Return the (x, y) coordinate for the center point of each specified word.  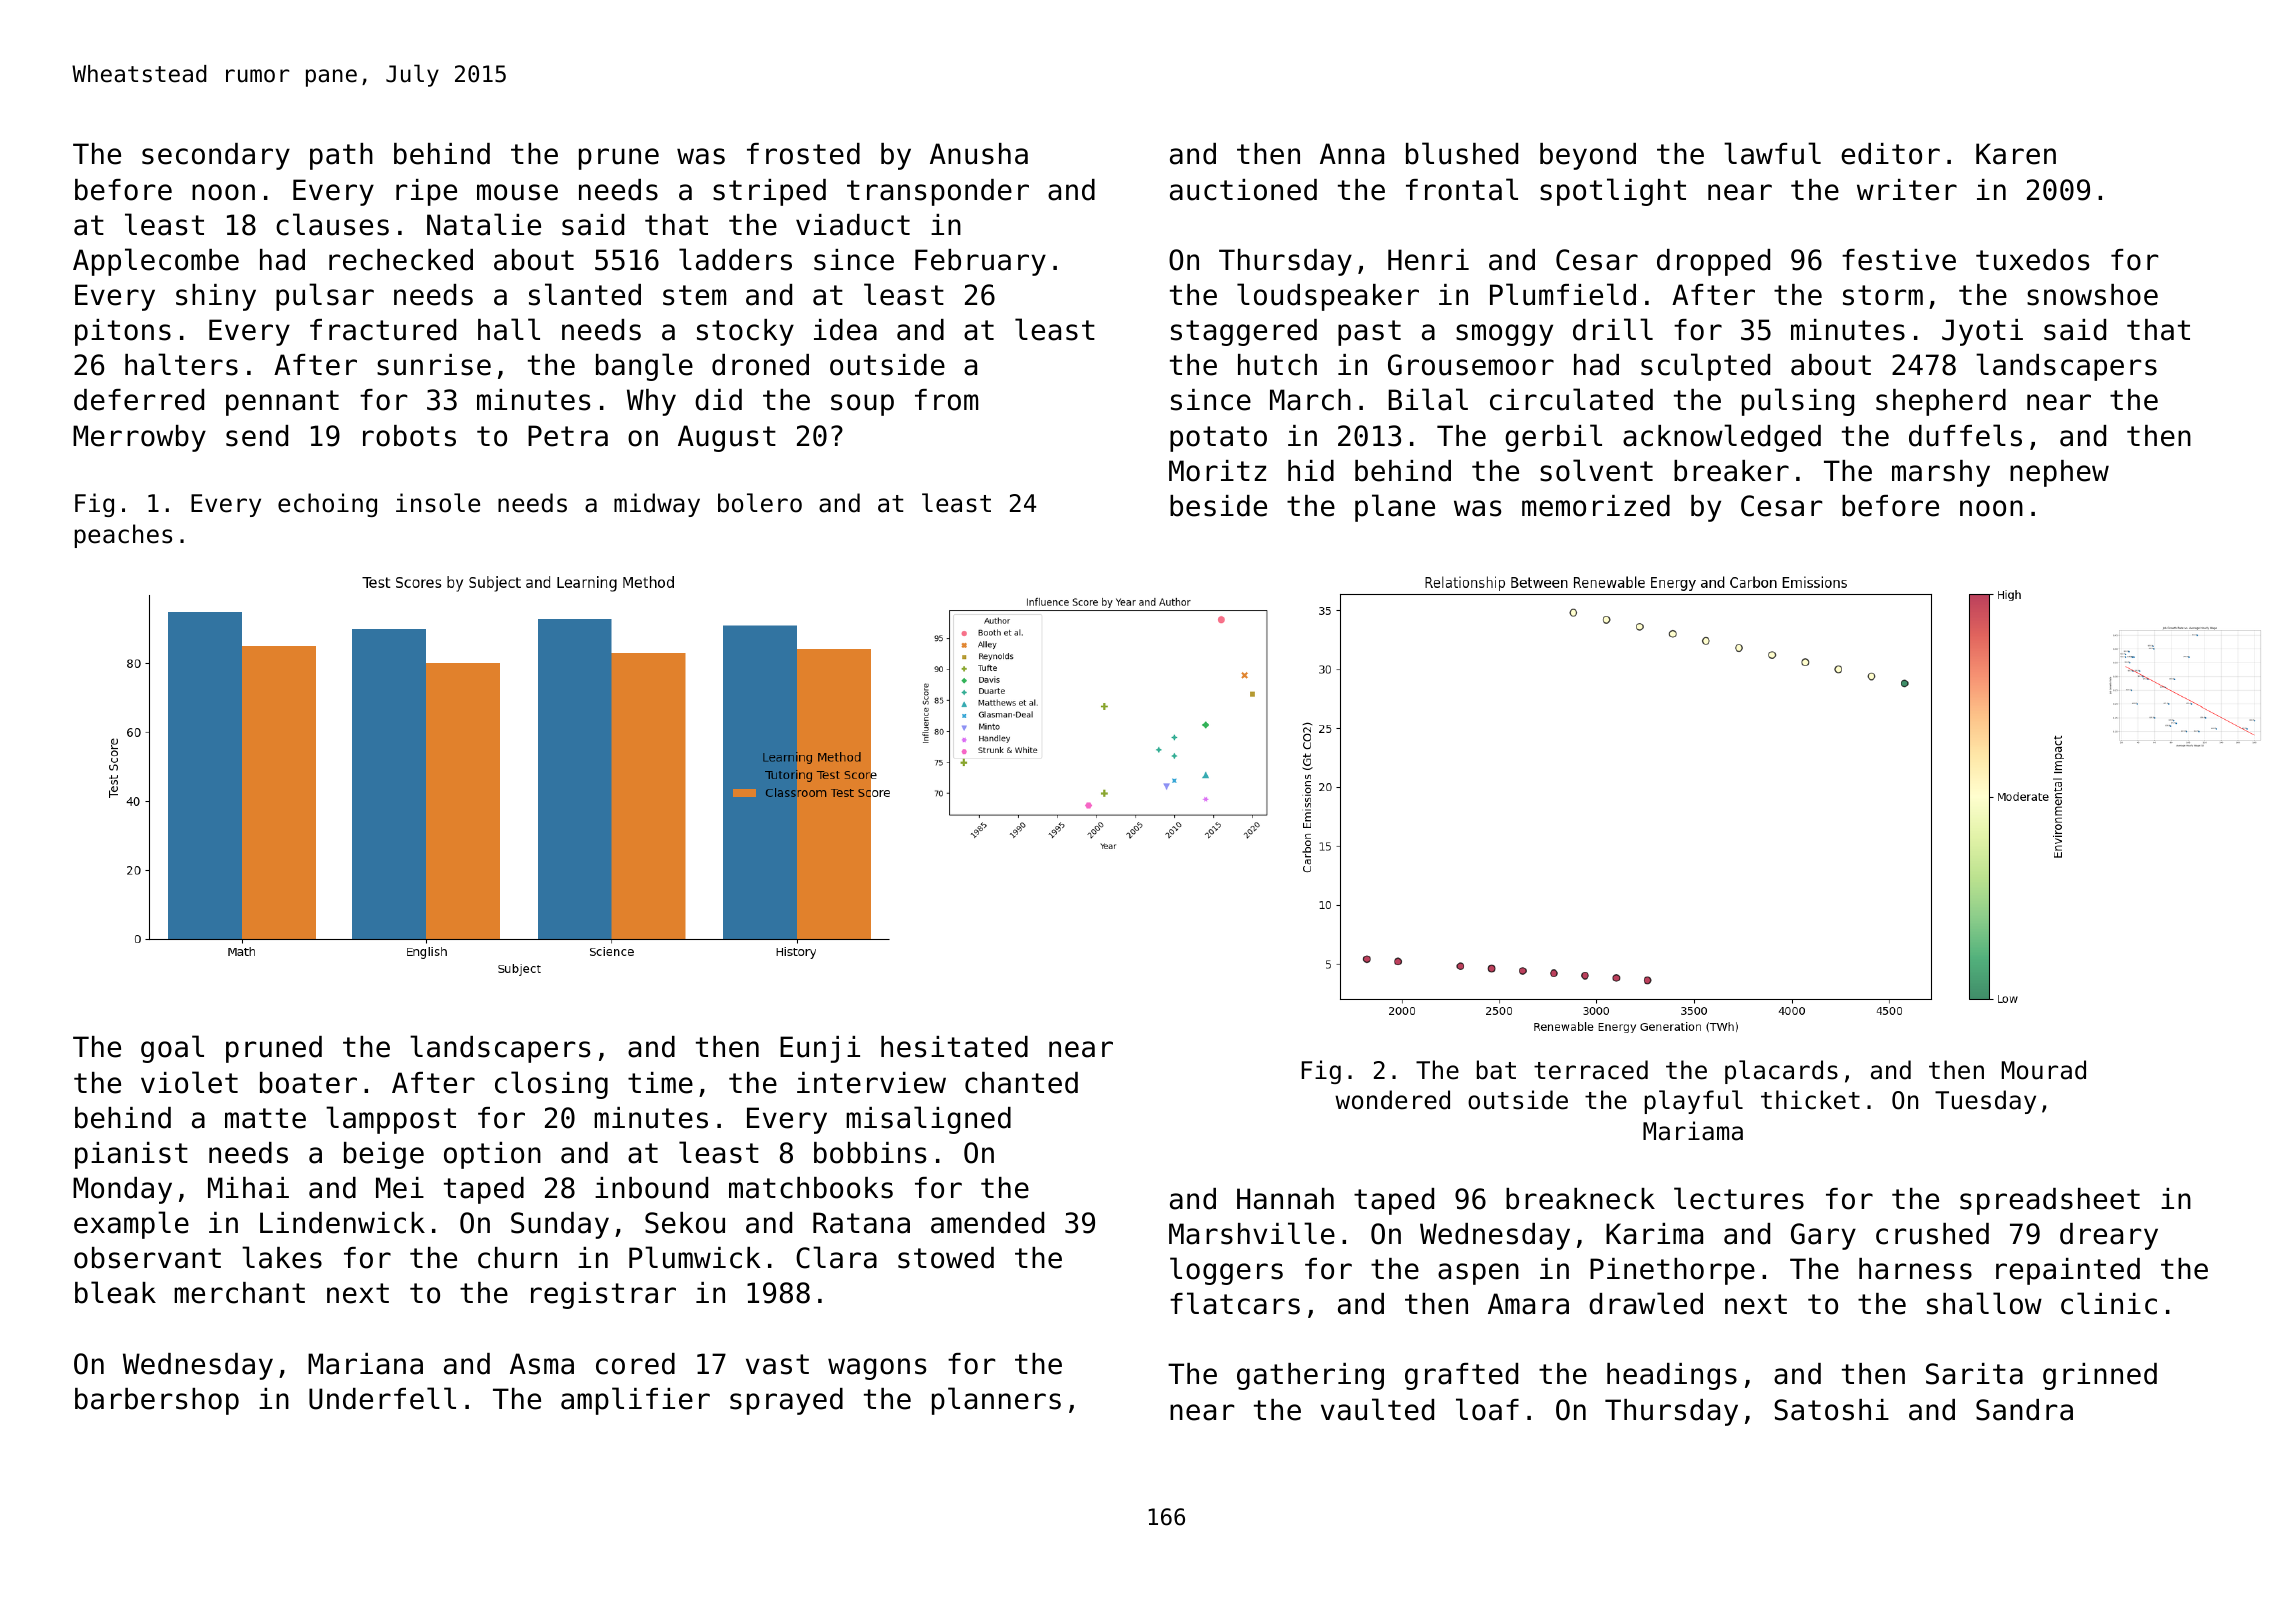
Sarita (1974, 1374)
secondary (216, 156)
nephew (2059, 473)
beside (1218, 506)
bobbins (870, 1153)
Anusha (979, 154)
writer (1907, 190)
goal (172, 1049)
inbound (651, 1188)
